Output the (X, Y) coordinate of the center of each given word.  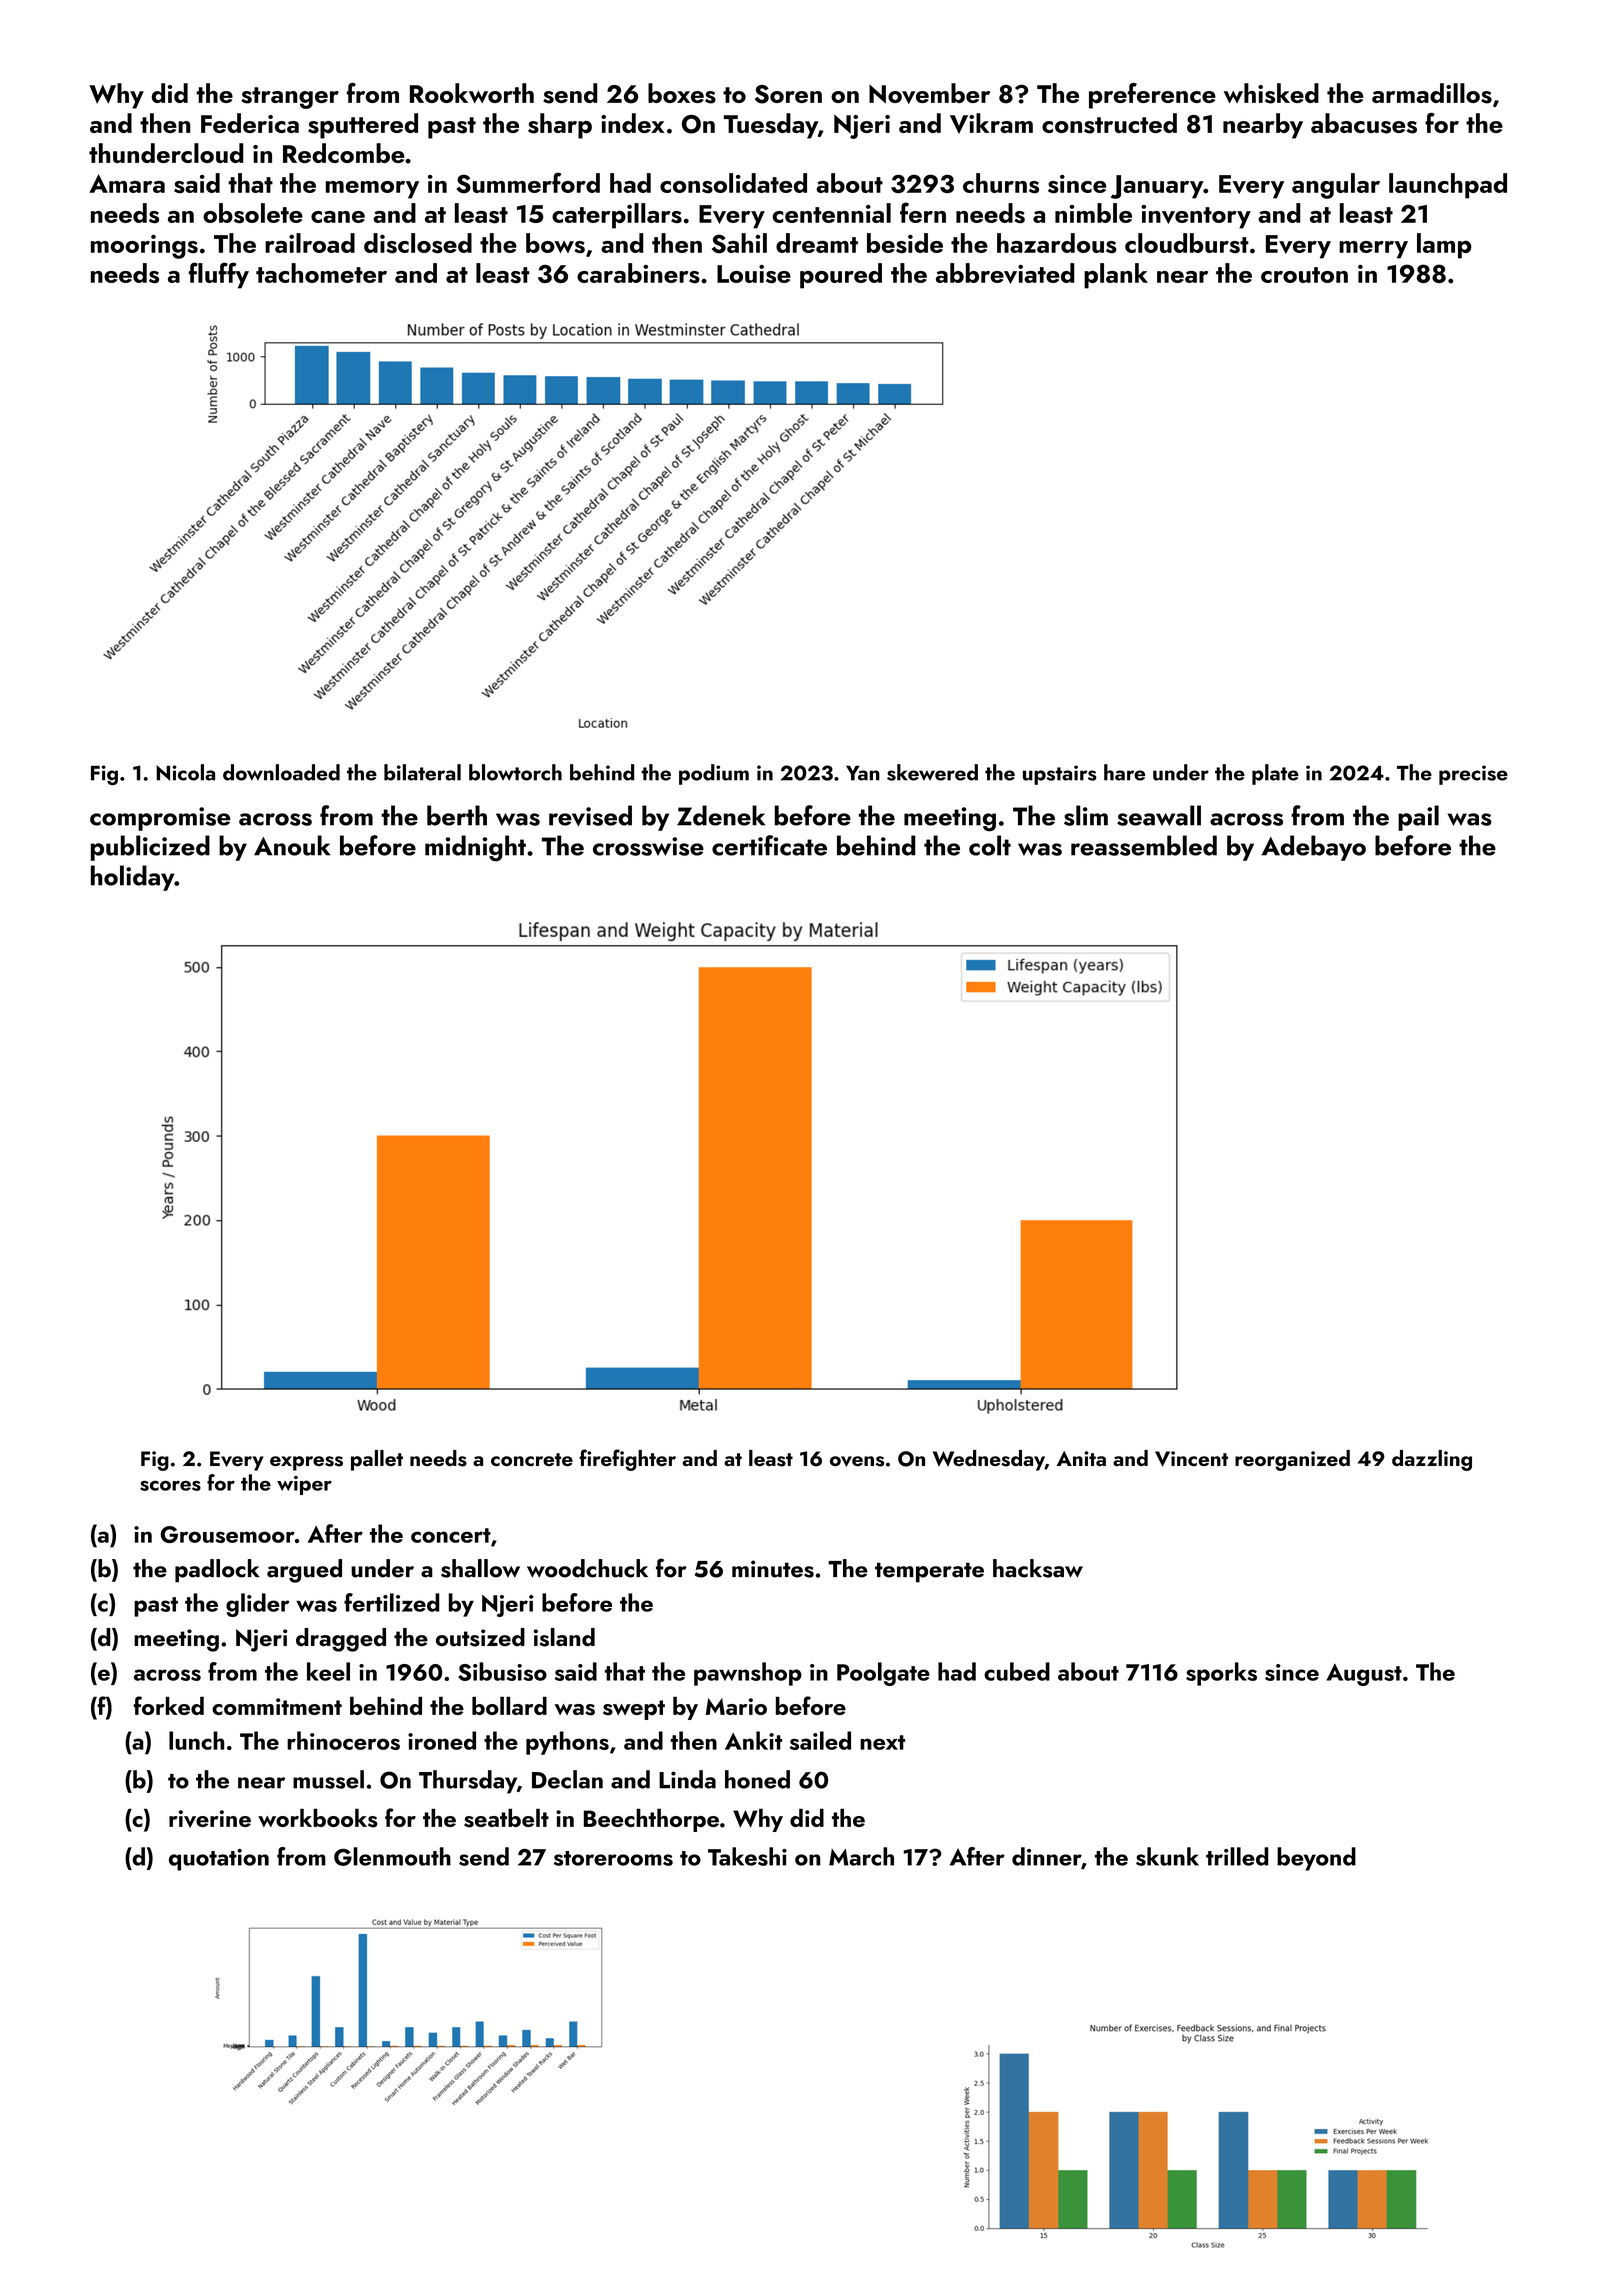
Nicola (185, 772)
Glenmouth (392, 1856)
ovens (857, 1461)
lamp (1444, 246)
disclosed (418, 243)
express (306, 1463)
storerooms (613, 1858)
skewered (932, 772)
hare (1124, 772)
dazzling (1432, 1460)
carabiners (638, 273)
